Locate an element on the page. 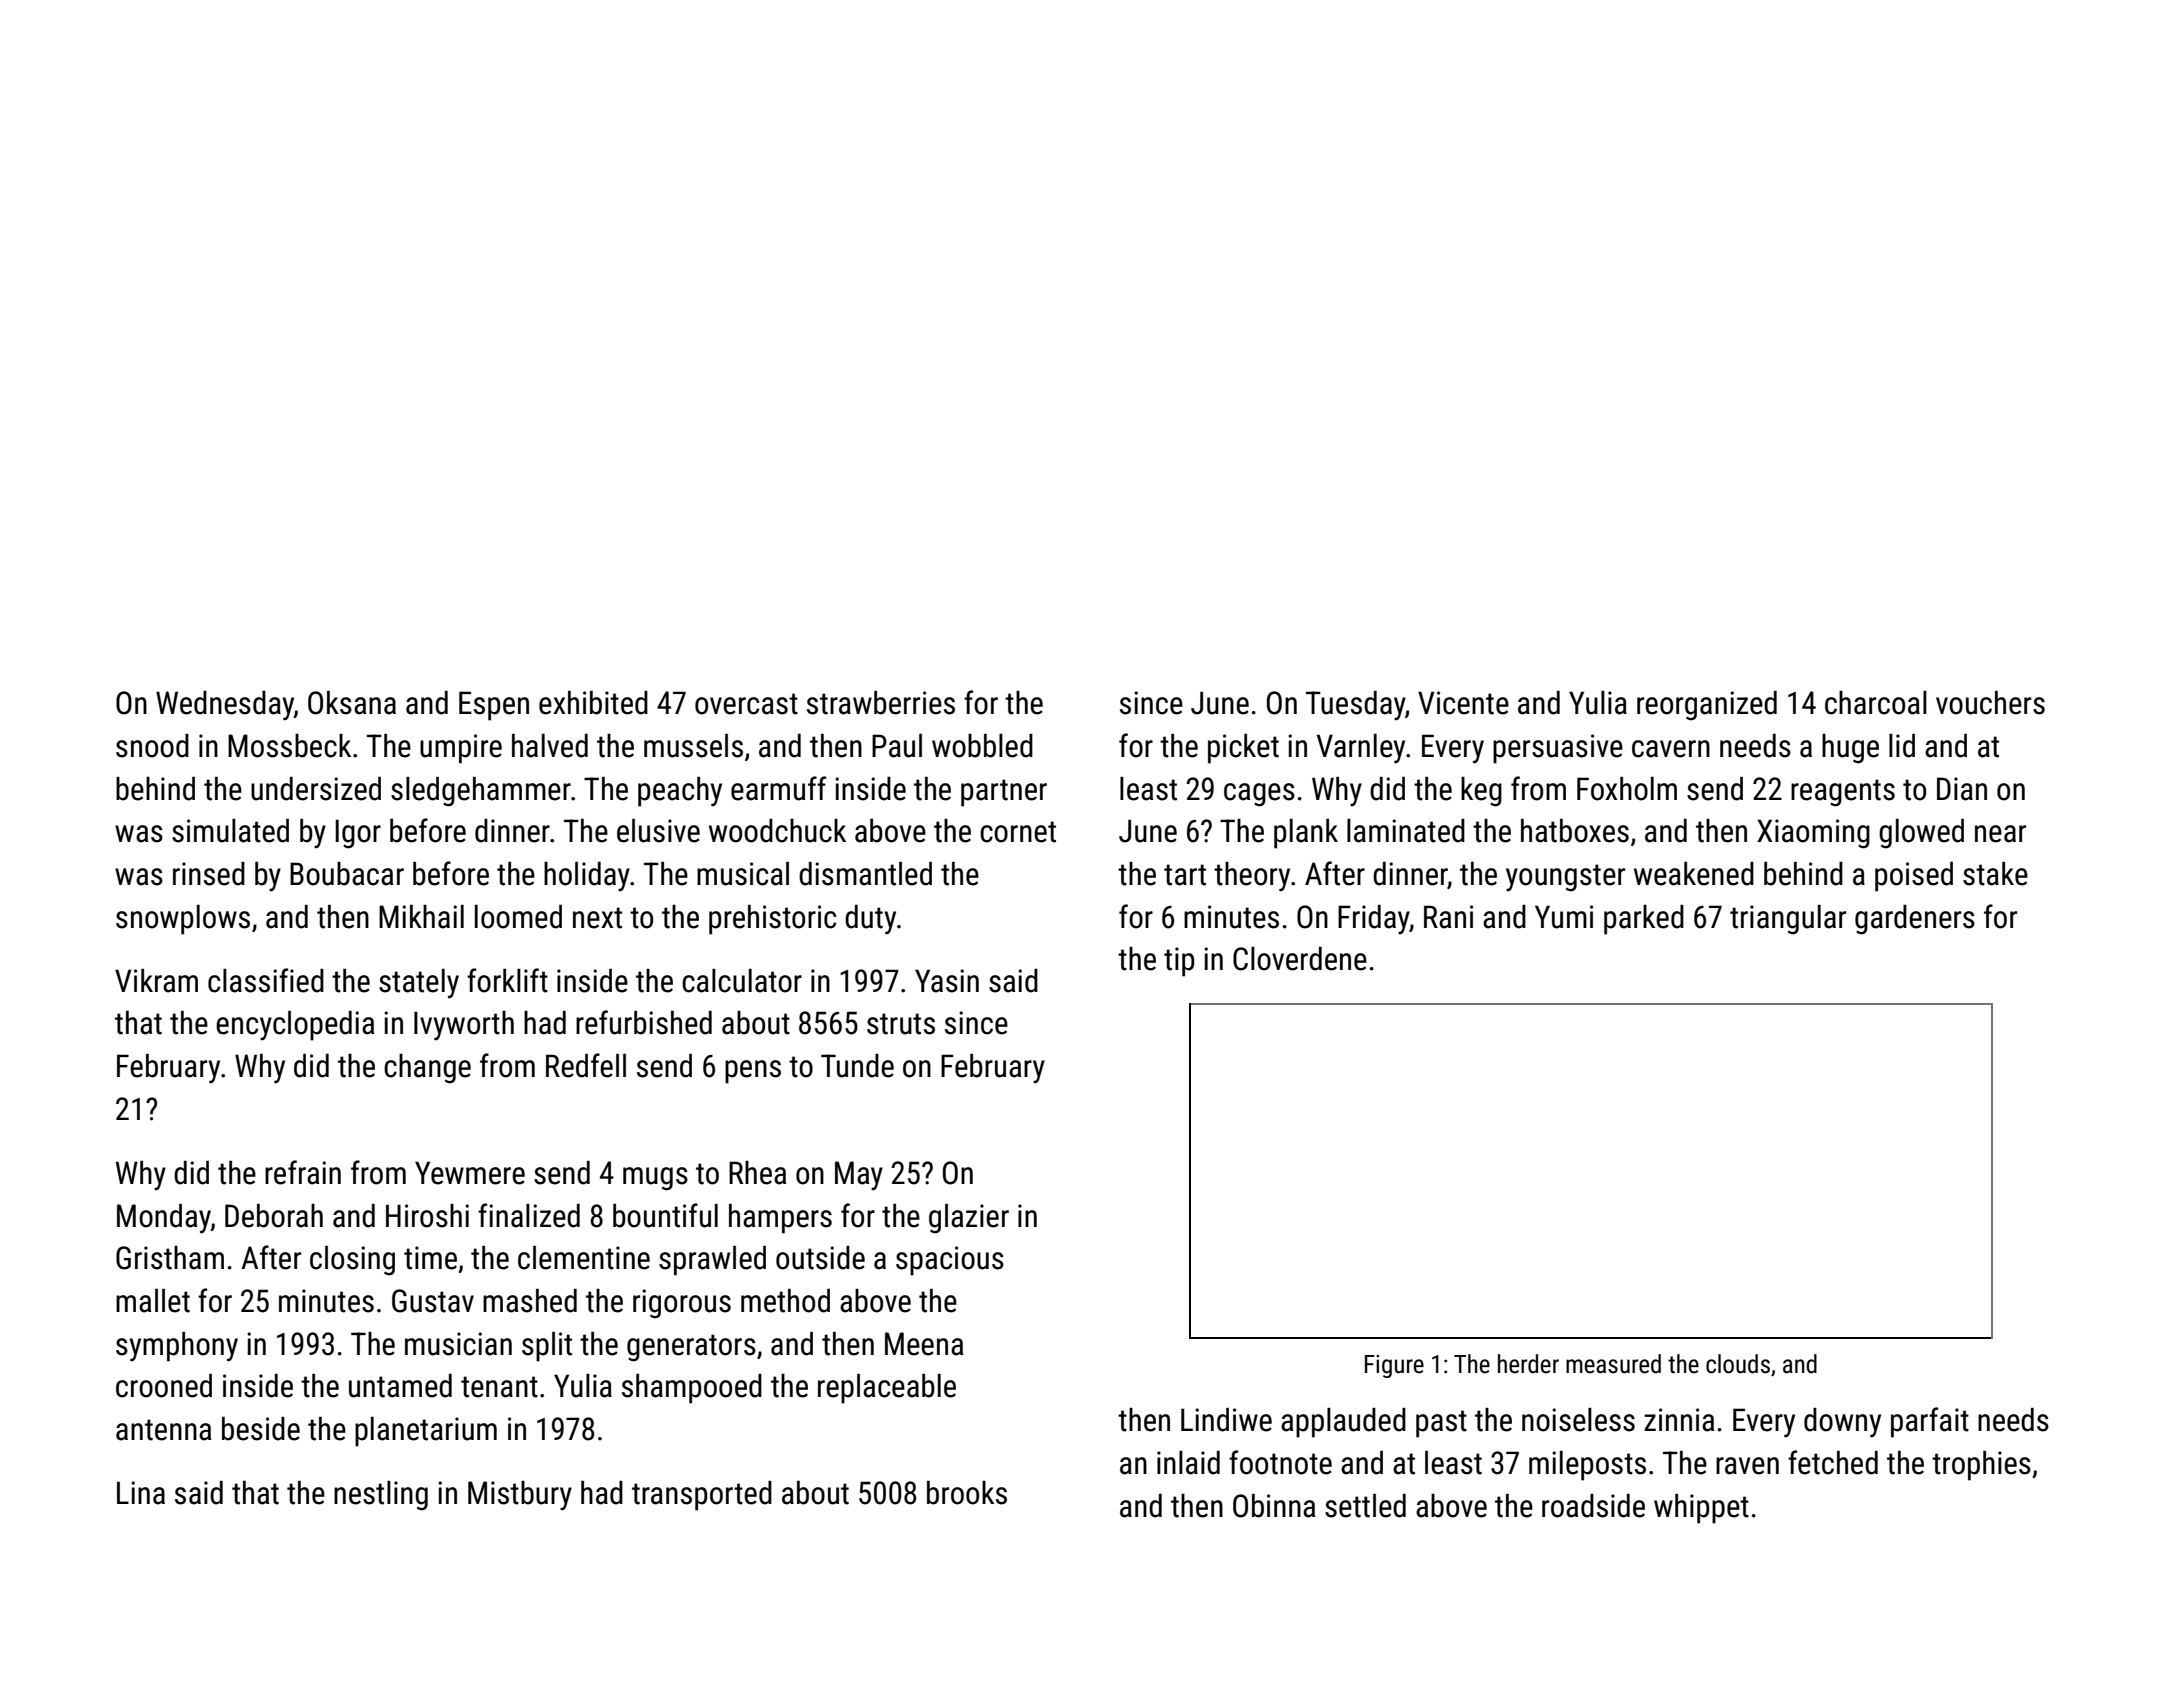  Obinna is located at coordinates (1274, 1506).
